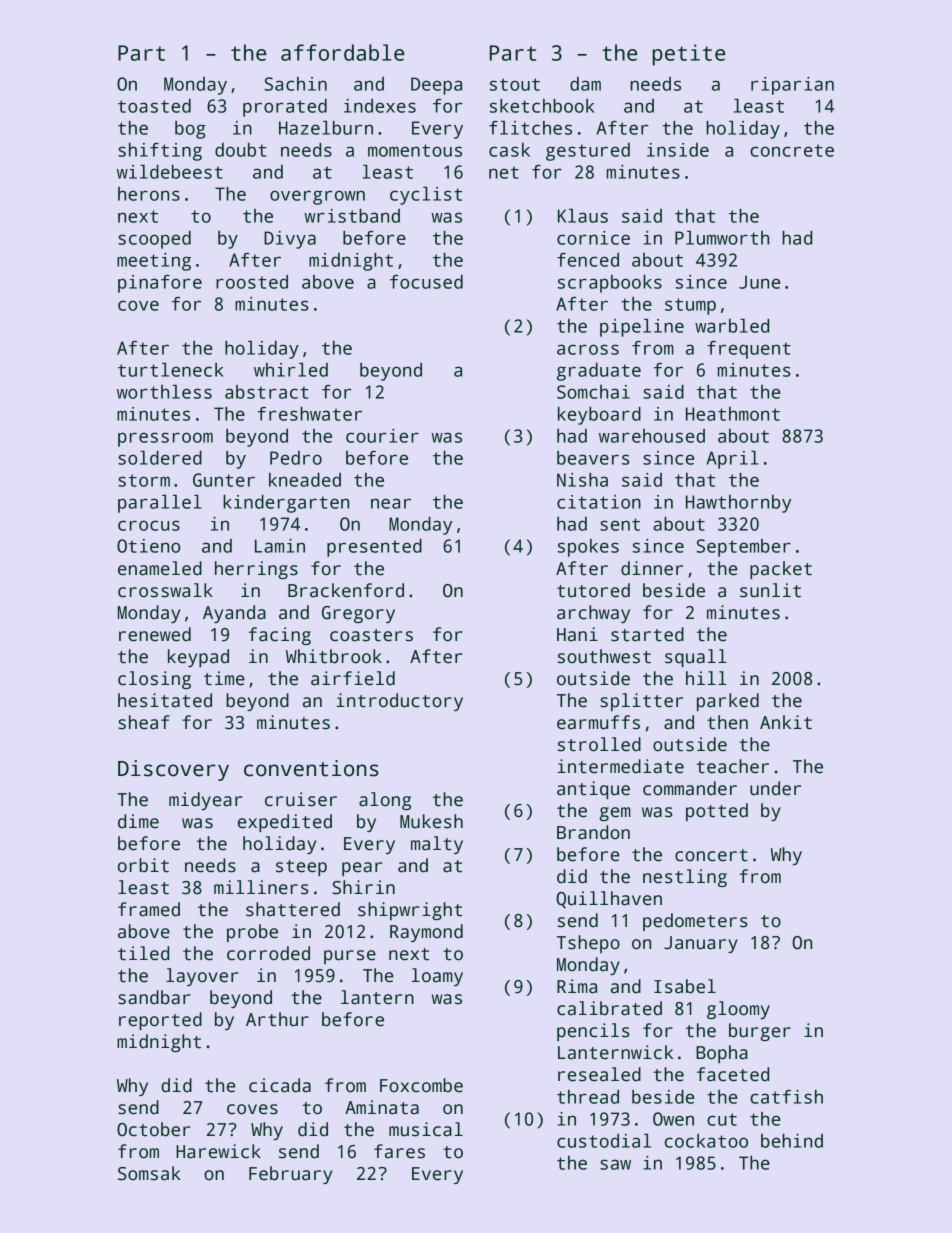 Image resolution: width=952 pixels, height=1233 pixels. What do you see at coordinates (291, 370) in the screenshot?
I see `whirled` at bounding box center [291, 370].
